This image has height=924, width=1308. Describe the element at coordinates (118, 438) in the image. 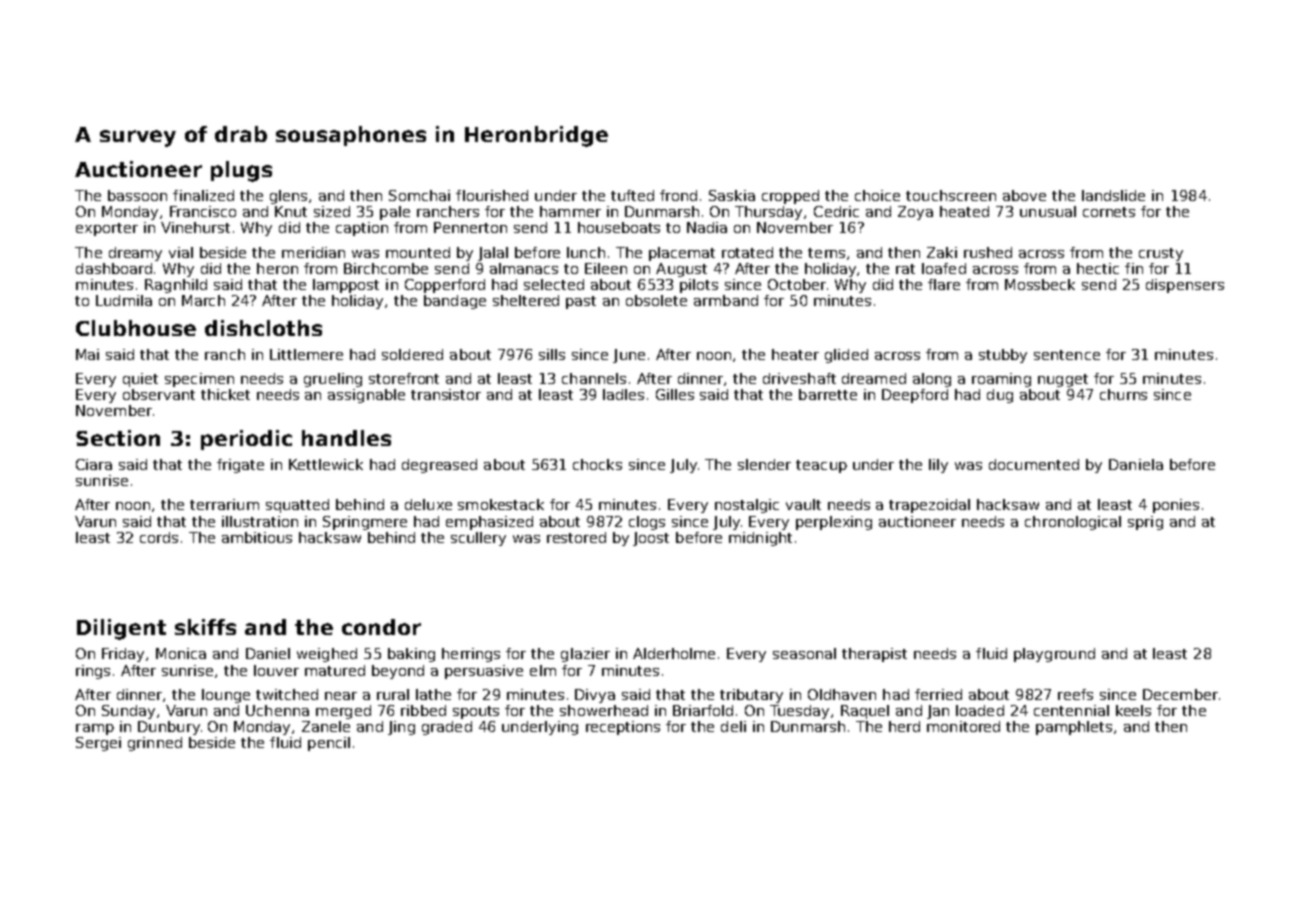

I see `Section` at that location.
